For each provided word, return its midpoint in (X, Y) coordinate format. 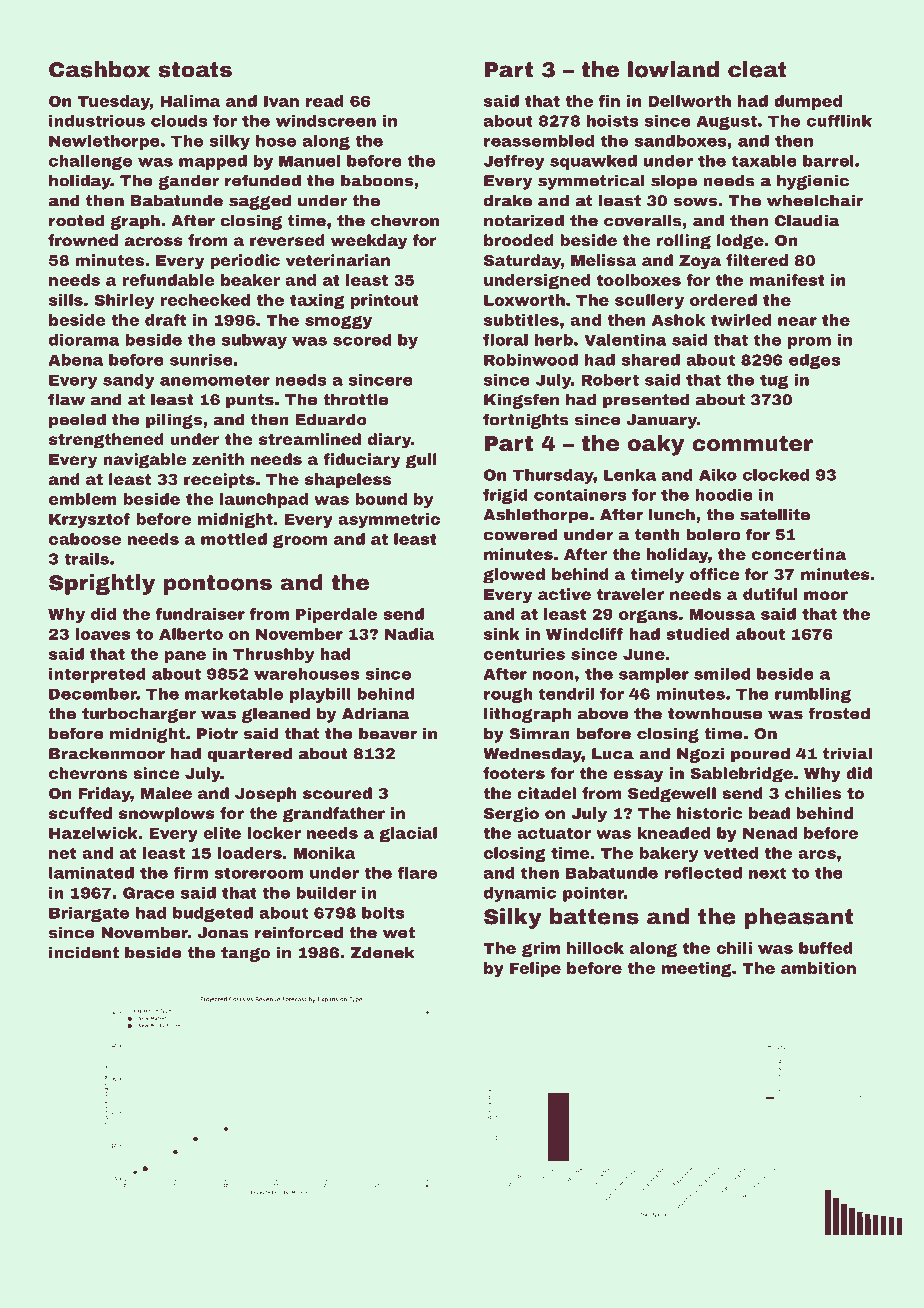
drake (508, 200)
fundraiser (200, 614)
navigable (144, 461)
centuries (524, 654)
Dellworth (689, 101)
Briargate (89, 914)
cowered (521, 534)
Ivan (281, 101)
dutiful (770, 594)
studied (698, 634)
